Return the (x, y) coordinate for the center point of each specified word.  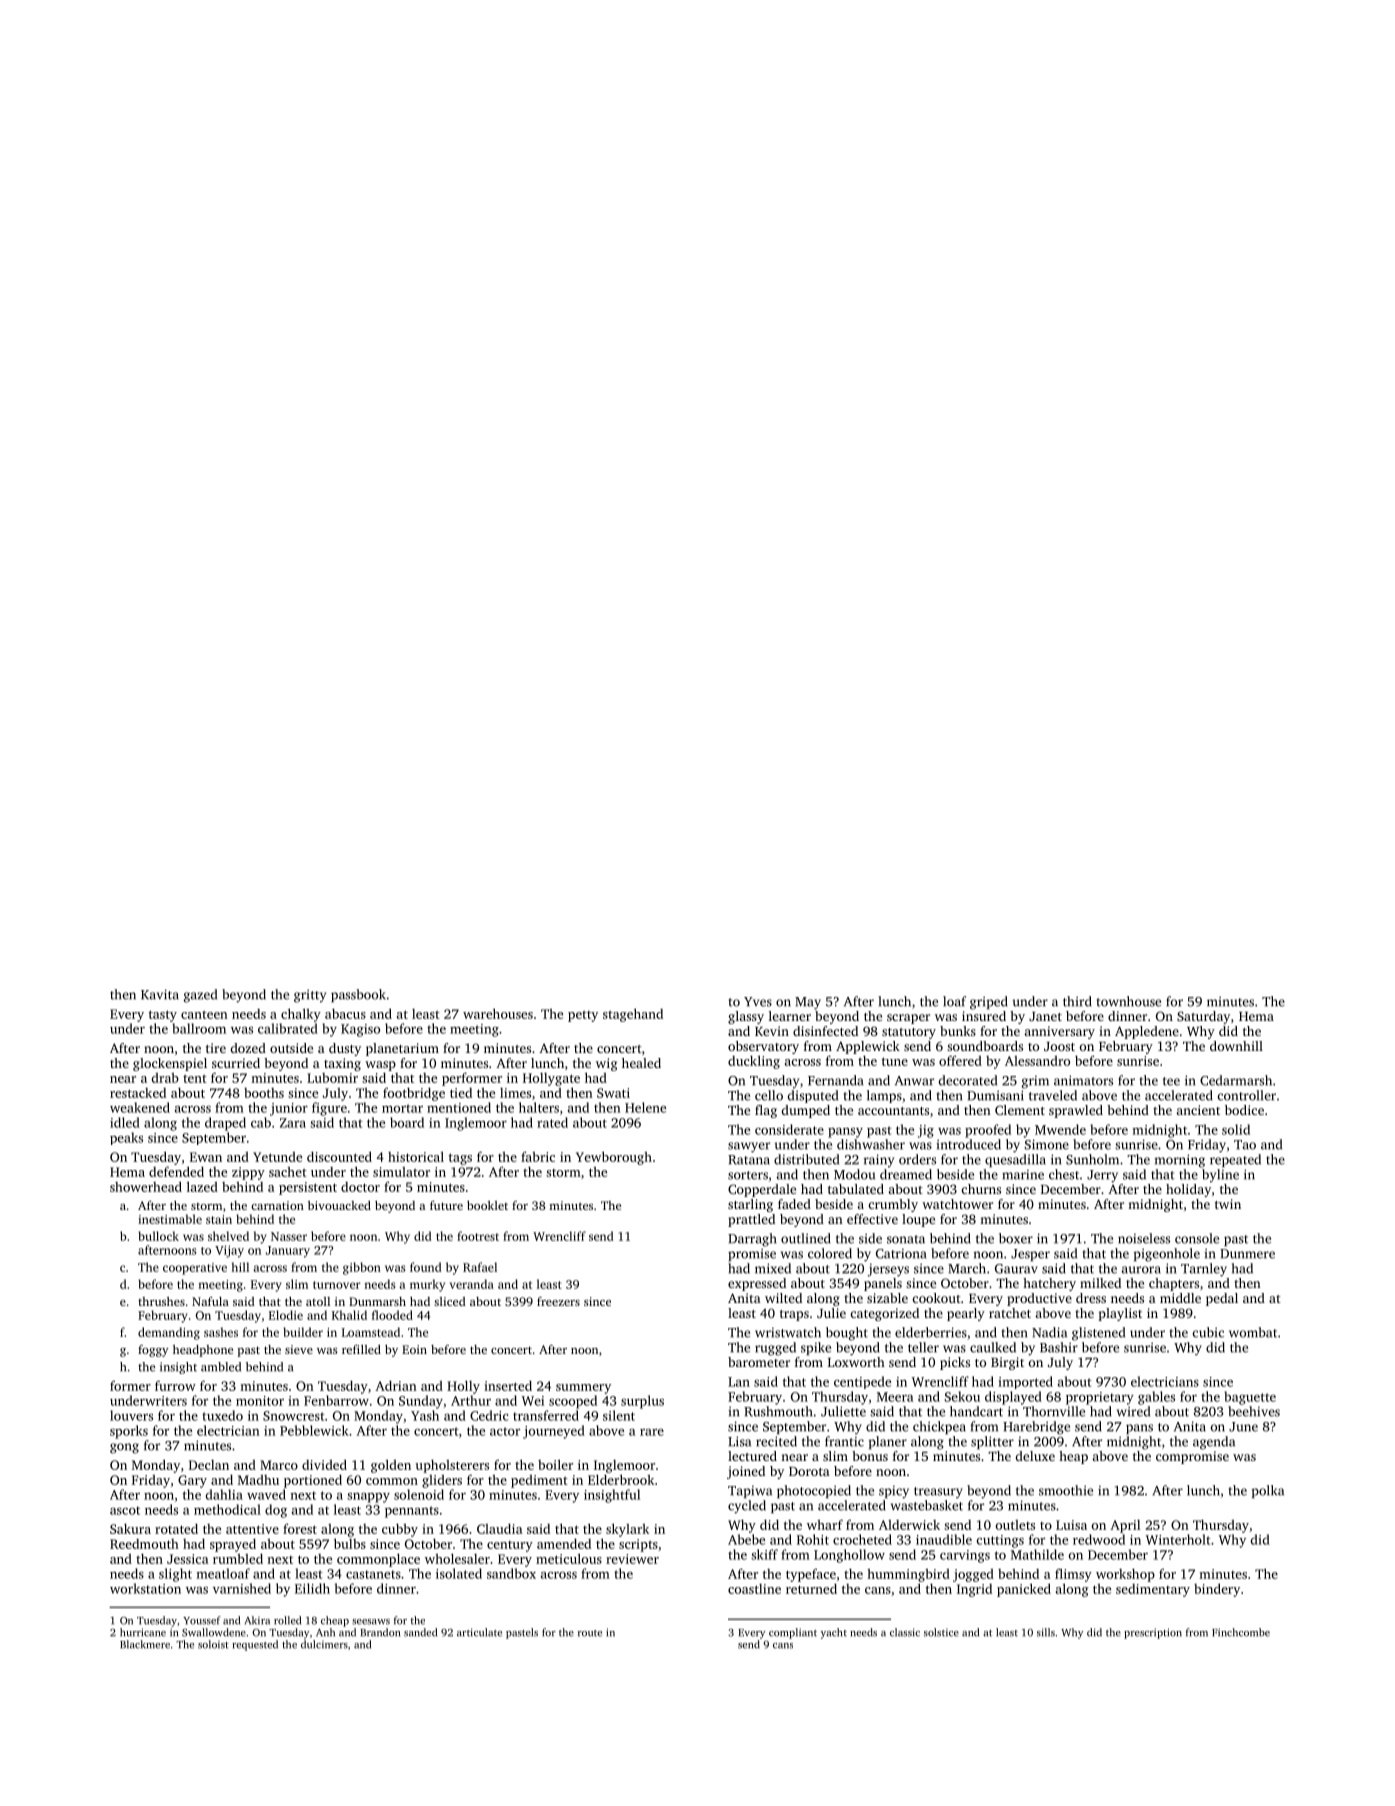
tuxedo (222, 1415)
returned (811, 1588)
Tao (1245, 1145)
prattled (751, 1220)
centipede (862, 1382)
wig (606, 1064)
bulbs (350, 1543)
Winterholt (1178, 1539)
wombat (1253, 1332)
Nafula (210, 1301)
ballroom (199, 1028)
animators (1083, 1080)
